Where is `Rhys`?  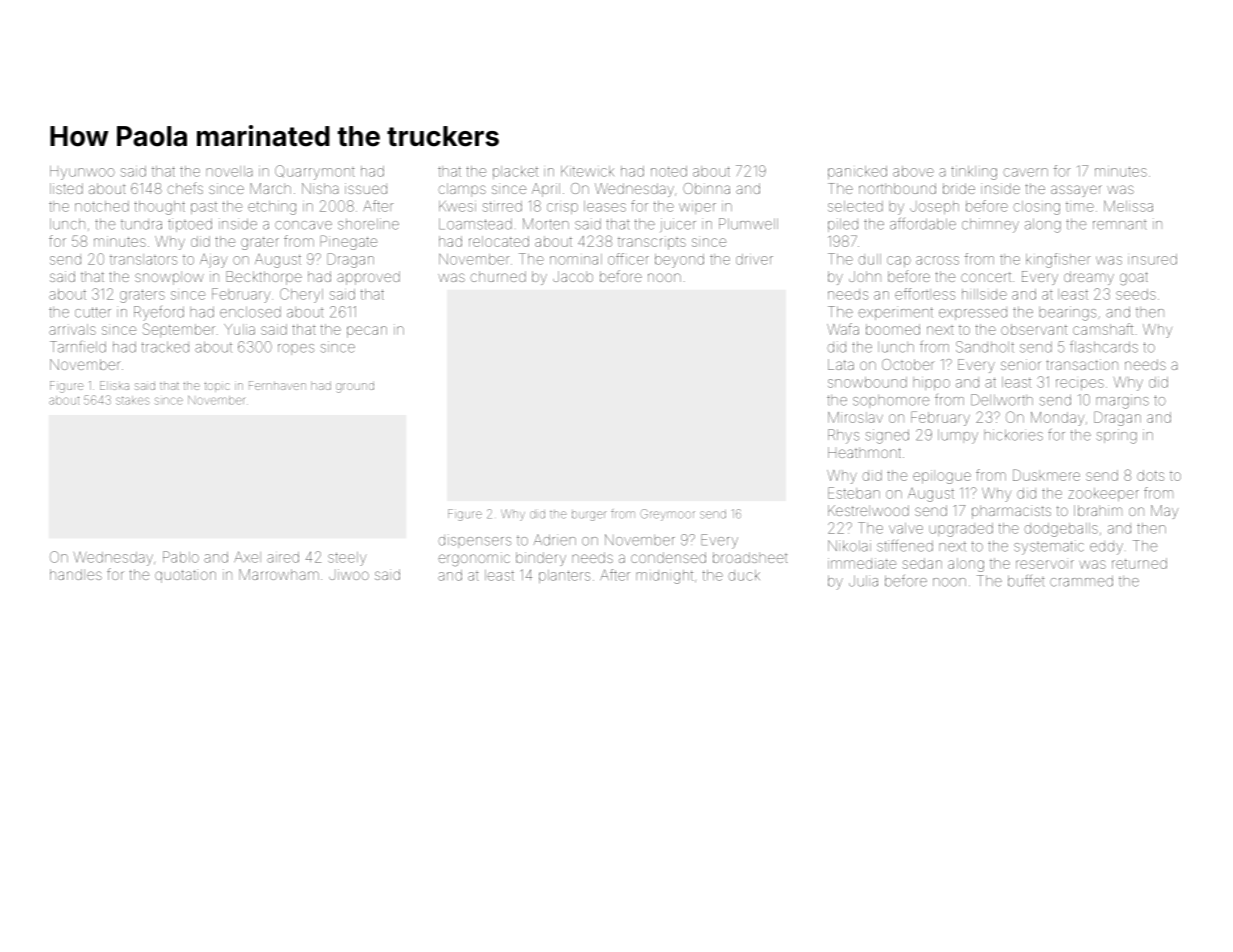
Rhys is located at coordinates (843, 436).
